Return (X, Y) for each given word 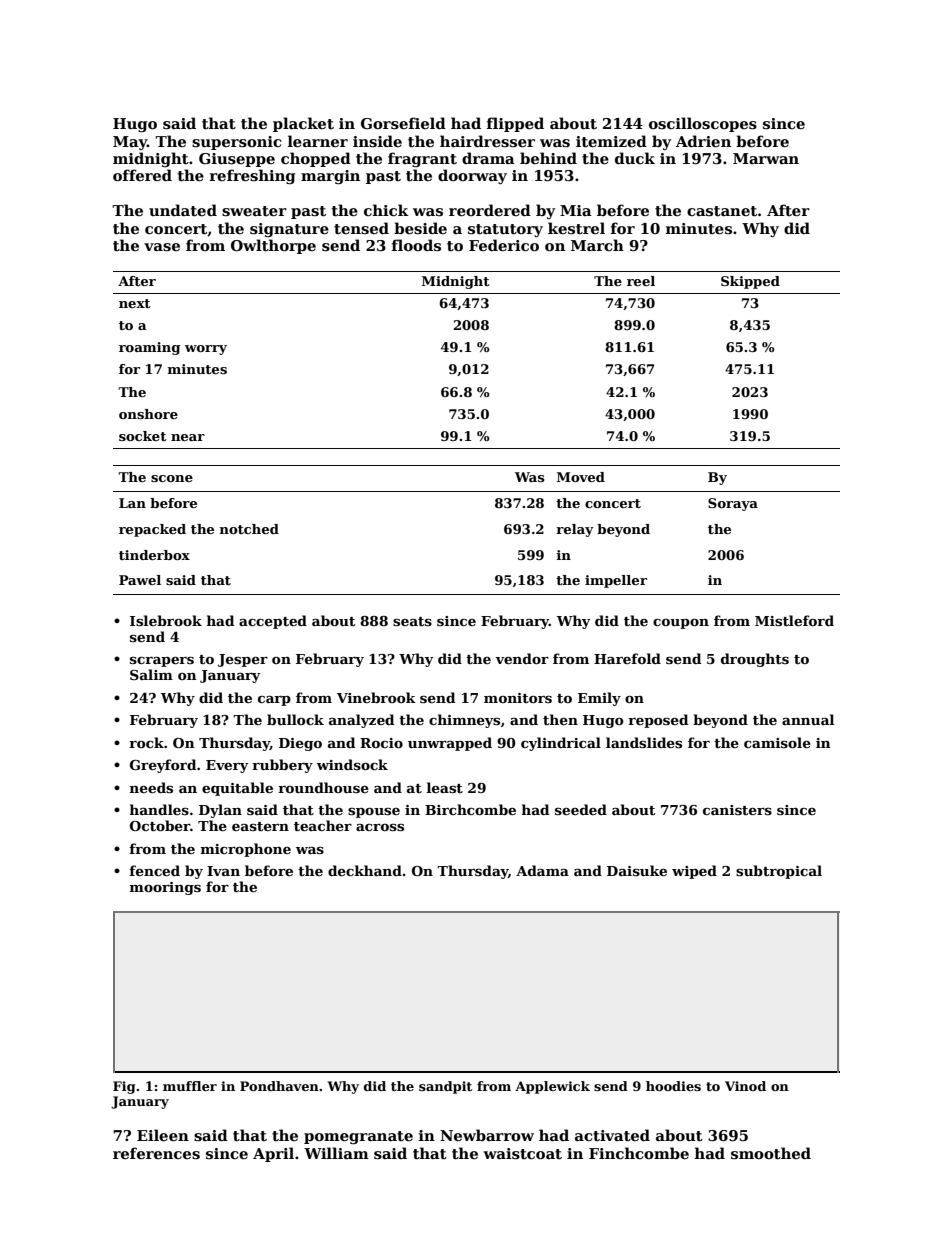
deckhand (365, 870)
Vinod (745, 1086)
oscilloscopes (703, 124)
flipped (515, 124)
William (336, 1153)
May (130, 143)
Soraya (733, 504)
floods (416, 245)
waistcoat (522, 1153)
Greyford (163, 766)
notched (249, 529)
